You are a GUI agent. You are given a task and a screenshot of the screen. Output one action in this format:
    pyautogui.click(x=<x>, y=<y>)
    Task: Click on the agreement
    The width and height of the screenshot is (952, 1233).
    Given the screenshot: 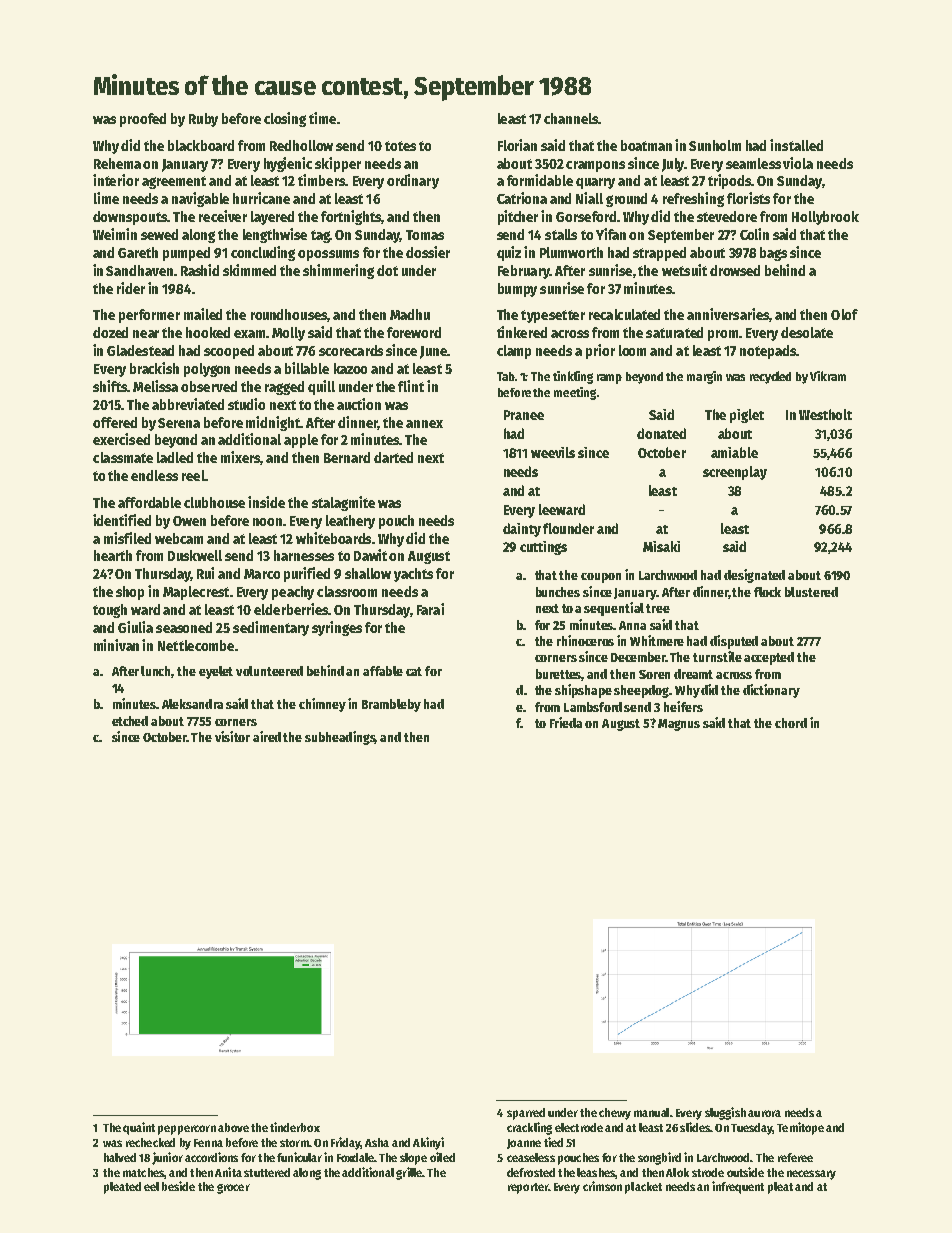 What is the action you would take?
    pyautogui.click(x=174, y=182)
